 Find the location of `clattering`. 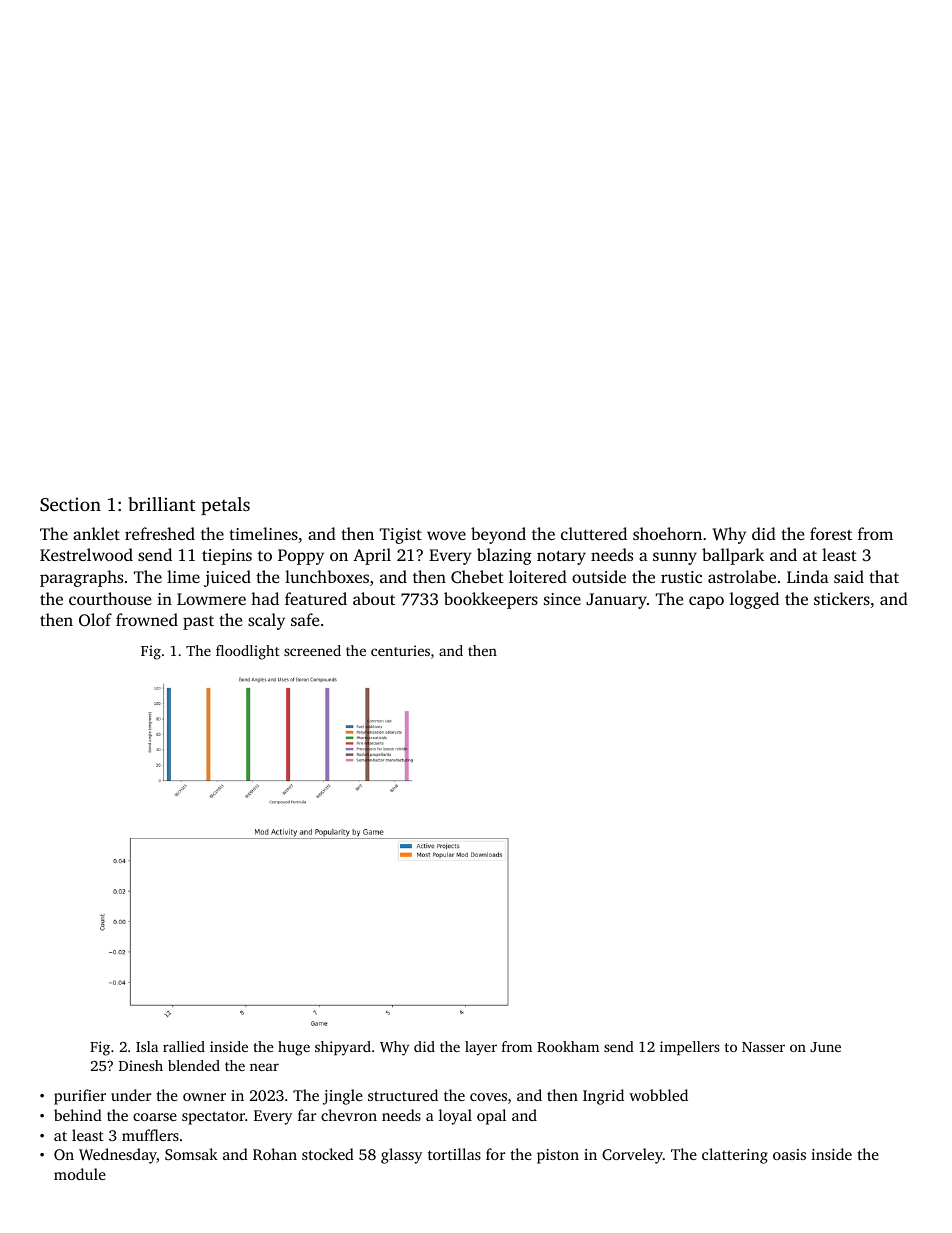

clattering is located at coordinates (735, 1156).
